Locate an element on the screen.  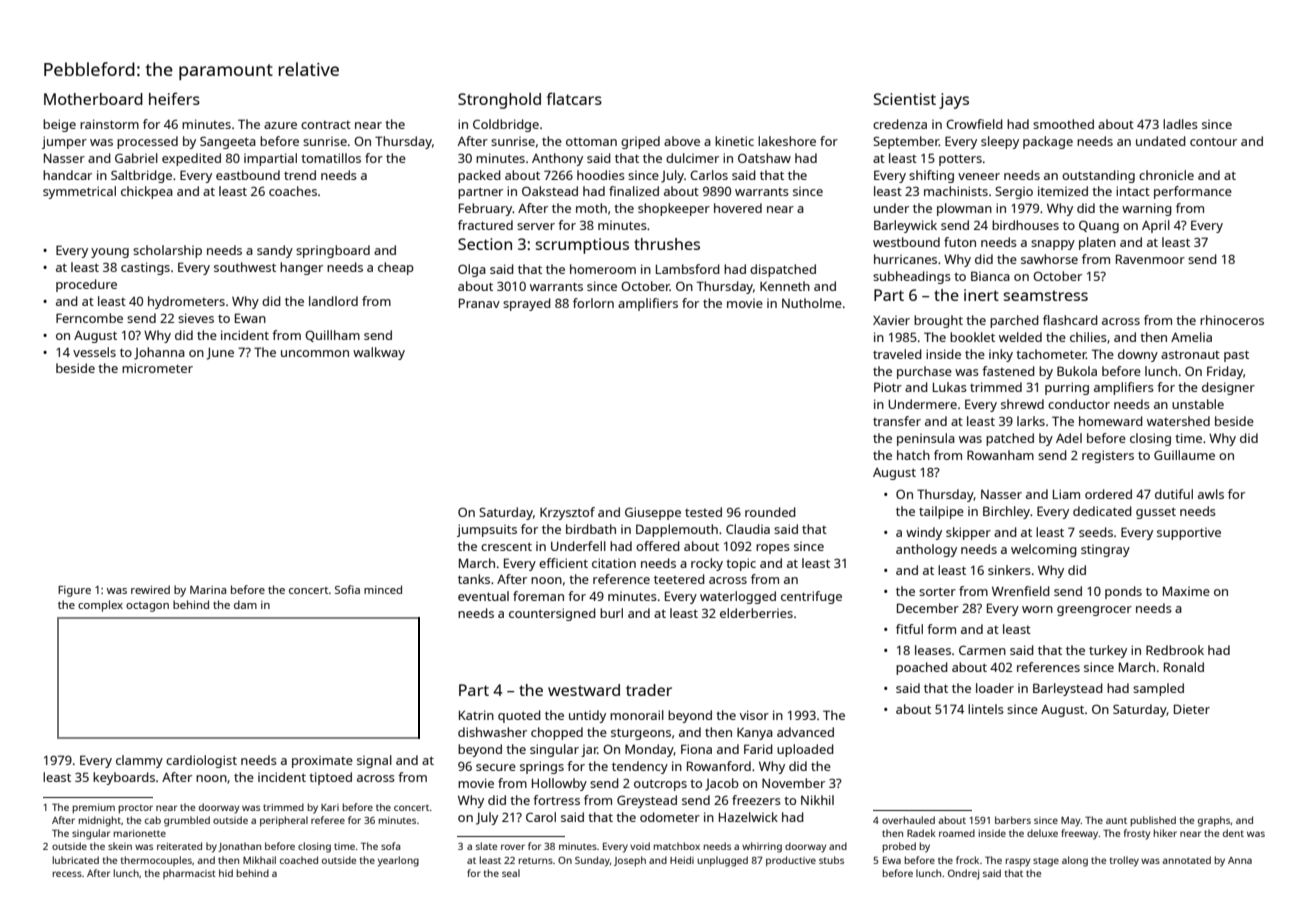
complex is located at coordinates (100, 606).
